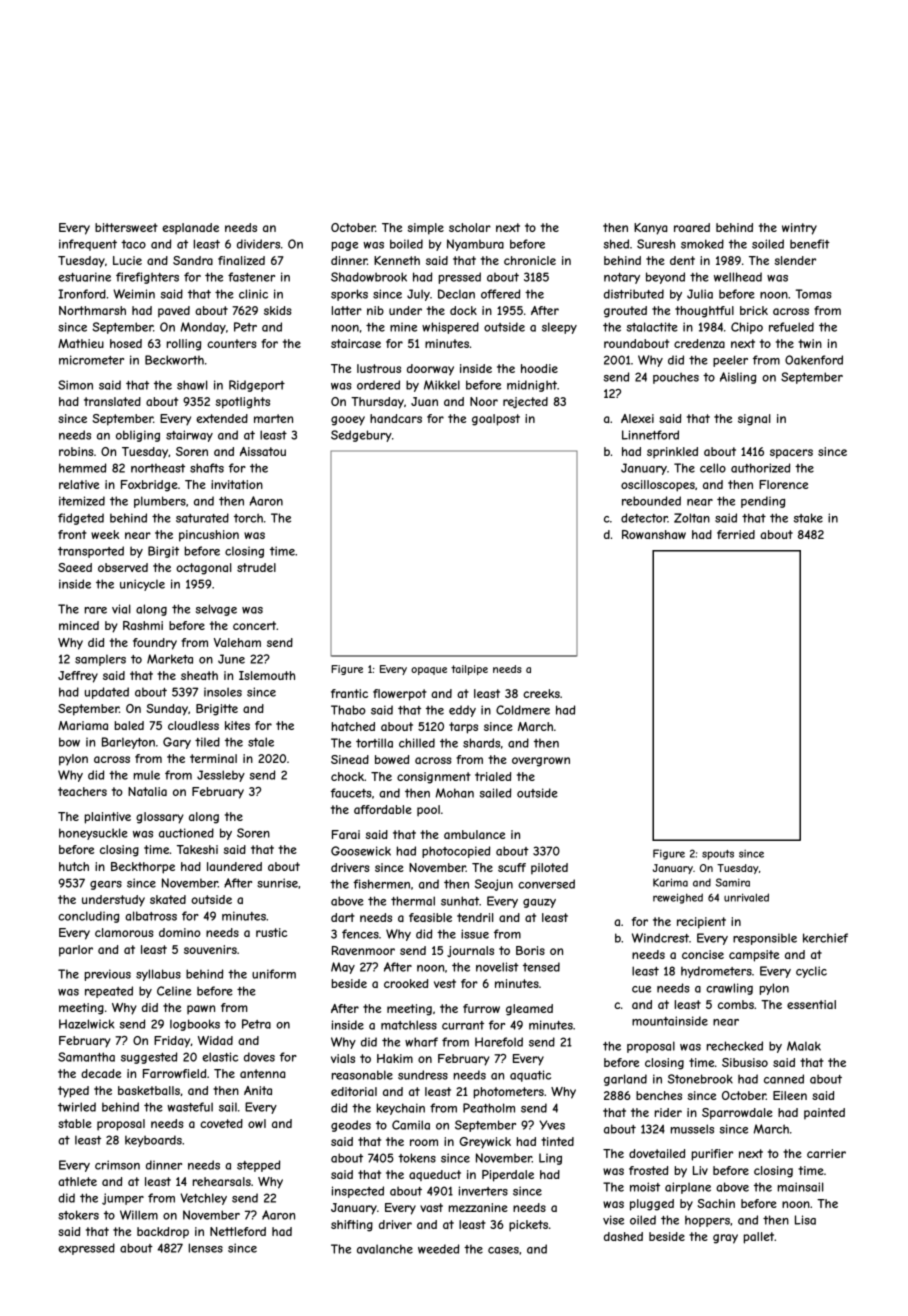 The image size is (908, 1316). Describe the element at coordinates (86, 1057) in the screenshot. I see `Samantha` at that location.
